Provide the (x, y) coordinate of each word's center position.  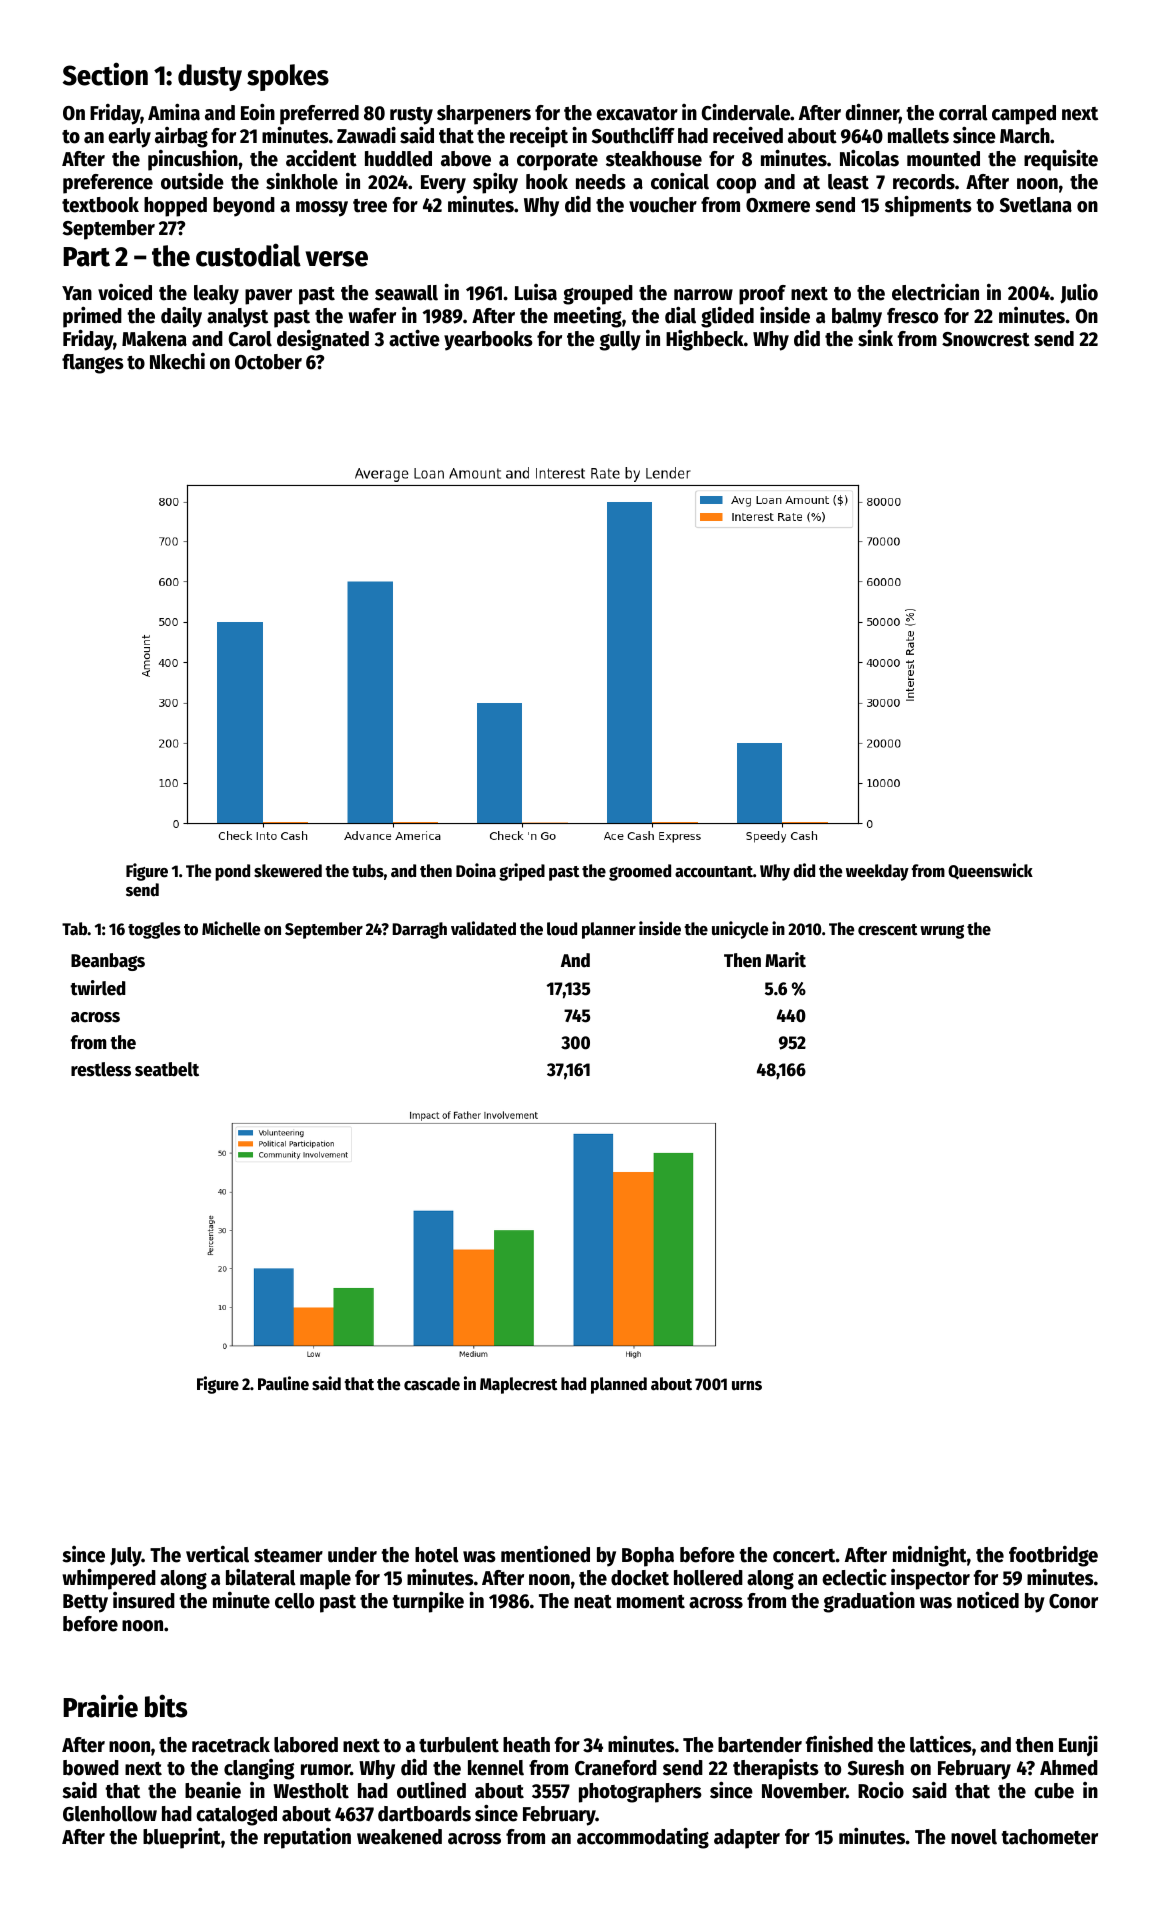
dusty (210, 77)
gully (620, 341)
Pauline (283, 1383)
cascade (432, 1384)
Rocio (881, 1790)
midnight (930, 1556)
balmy (857, 318)
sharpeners (484, 115)
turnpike (428, 1602)
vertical (217, 1554)
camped (1024, 115)
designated (323, 340)
